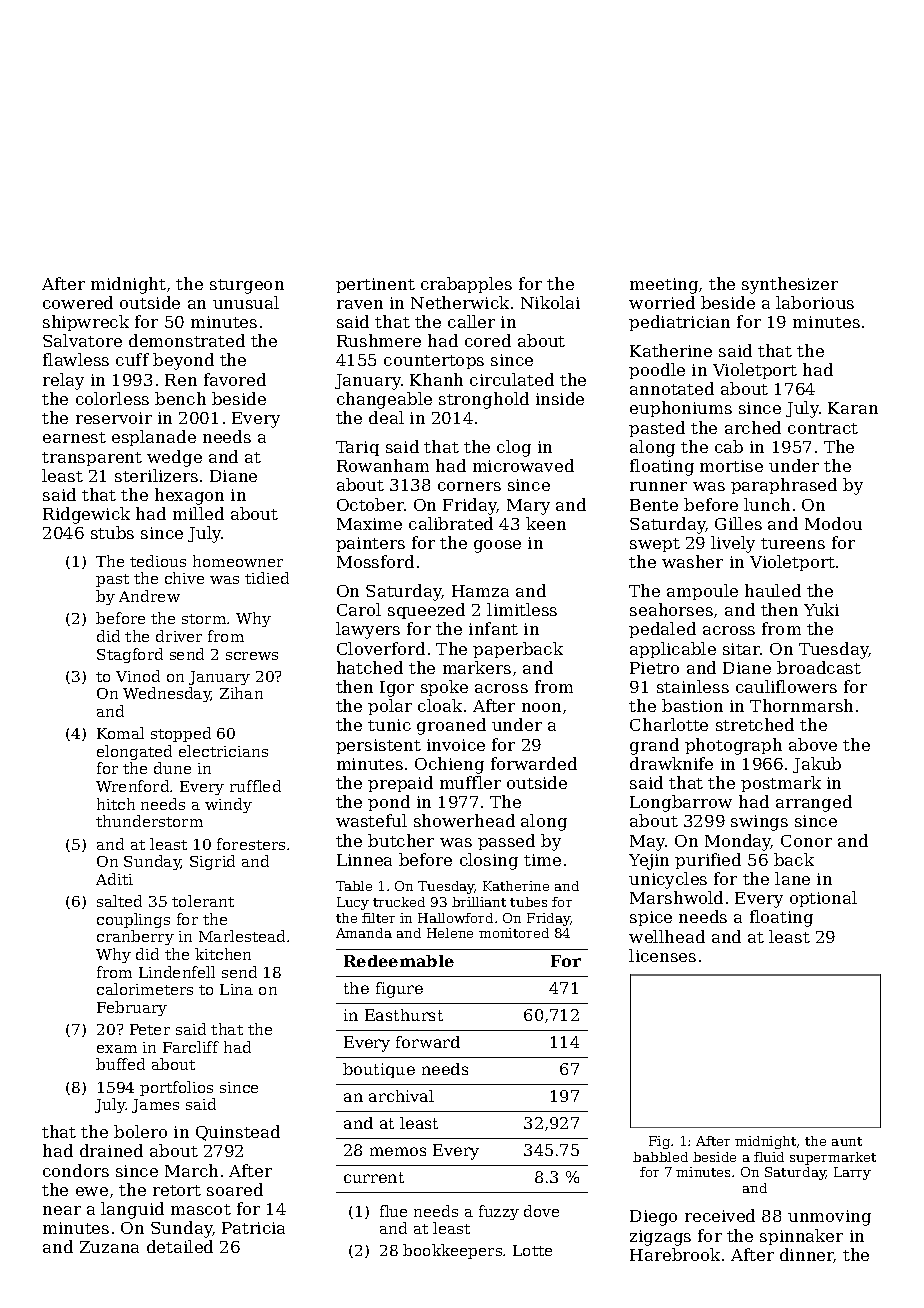  Describe the element at coordinates (238, 1133) in the image. I see `Quinstead` at that location.
